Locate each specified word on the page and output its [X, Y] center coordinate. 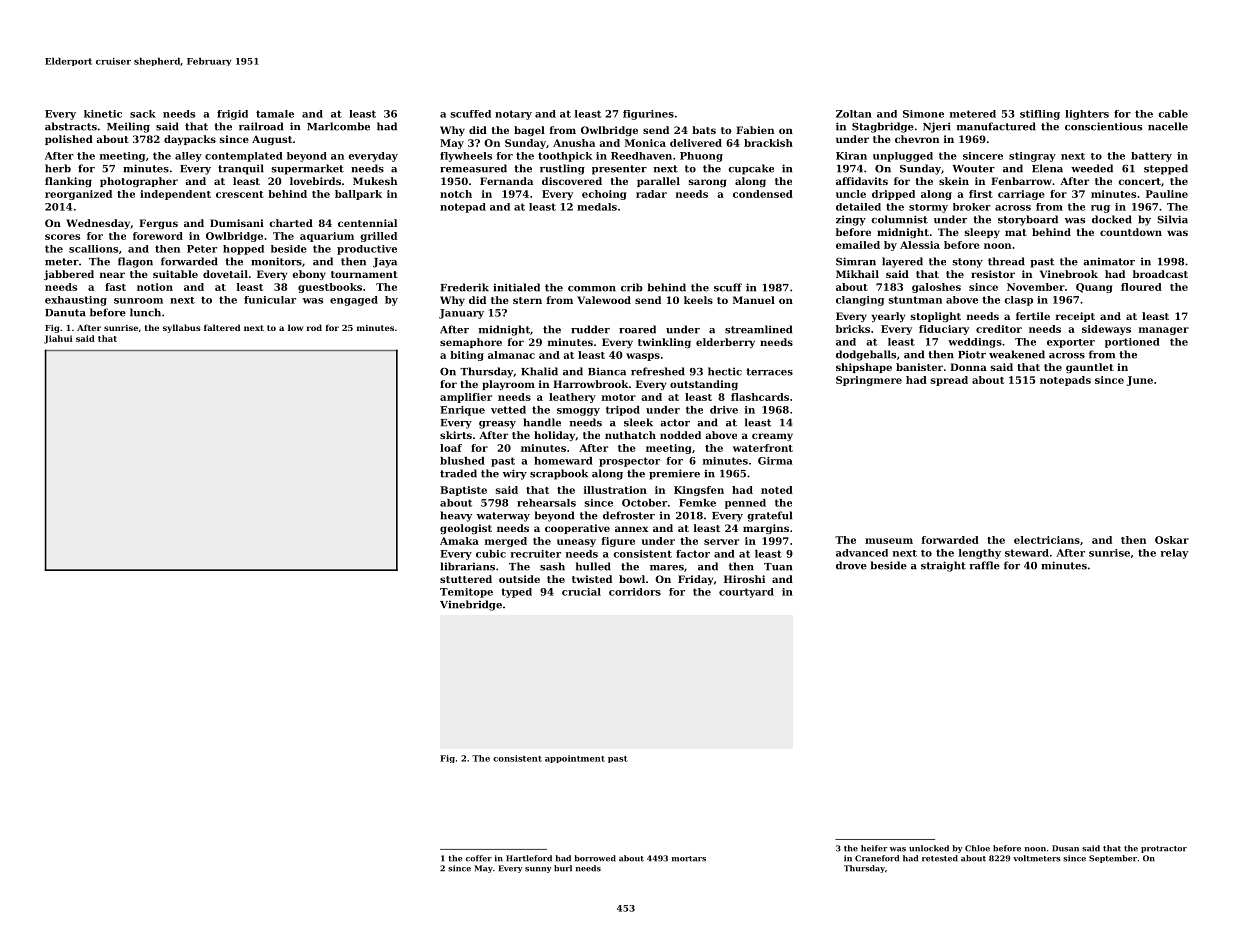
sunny [538, 870]
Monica [645, 143]
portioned [1132, 343]
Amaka [459, 541]
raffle [984, 565]
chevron [917, 139]
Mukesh [375, 181]
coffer [479, 858]
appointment [575, 759]
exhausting [76, 301]
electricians [1047, 540]
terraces [769, 372]
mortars [689, 859]
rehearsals [546, 503]
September [1113, 859]
